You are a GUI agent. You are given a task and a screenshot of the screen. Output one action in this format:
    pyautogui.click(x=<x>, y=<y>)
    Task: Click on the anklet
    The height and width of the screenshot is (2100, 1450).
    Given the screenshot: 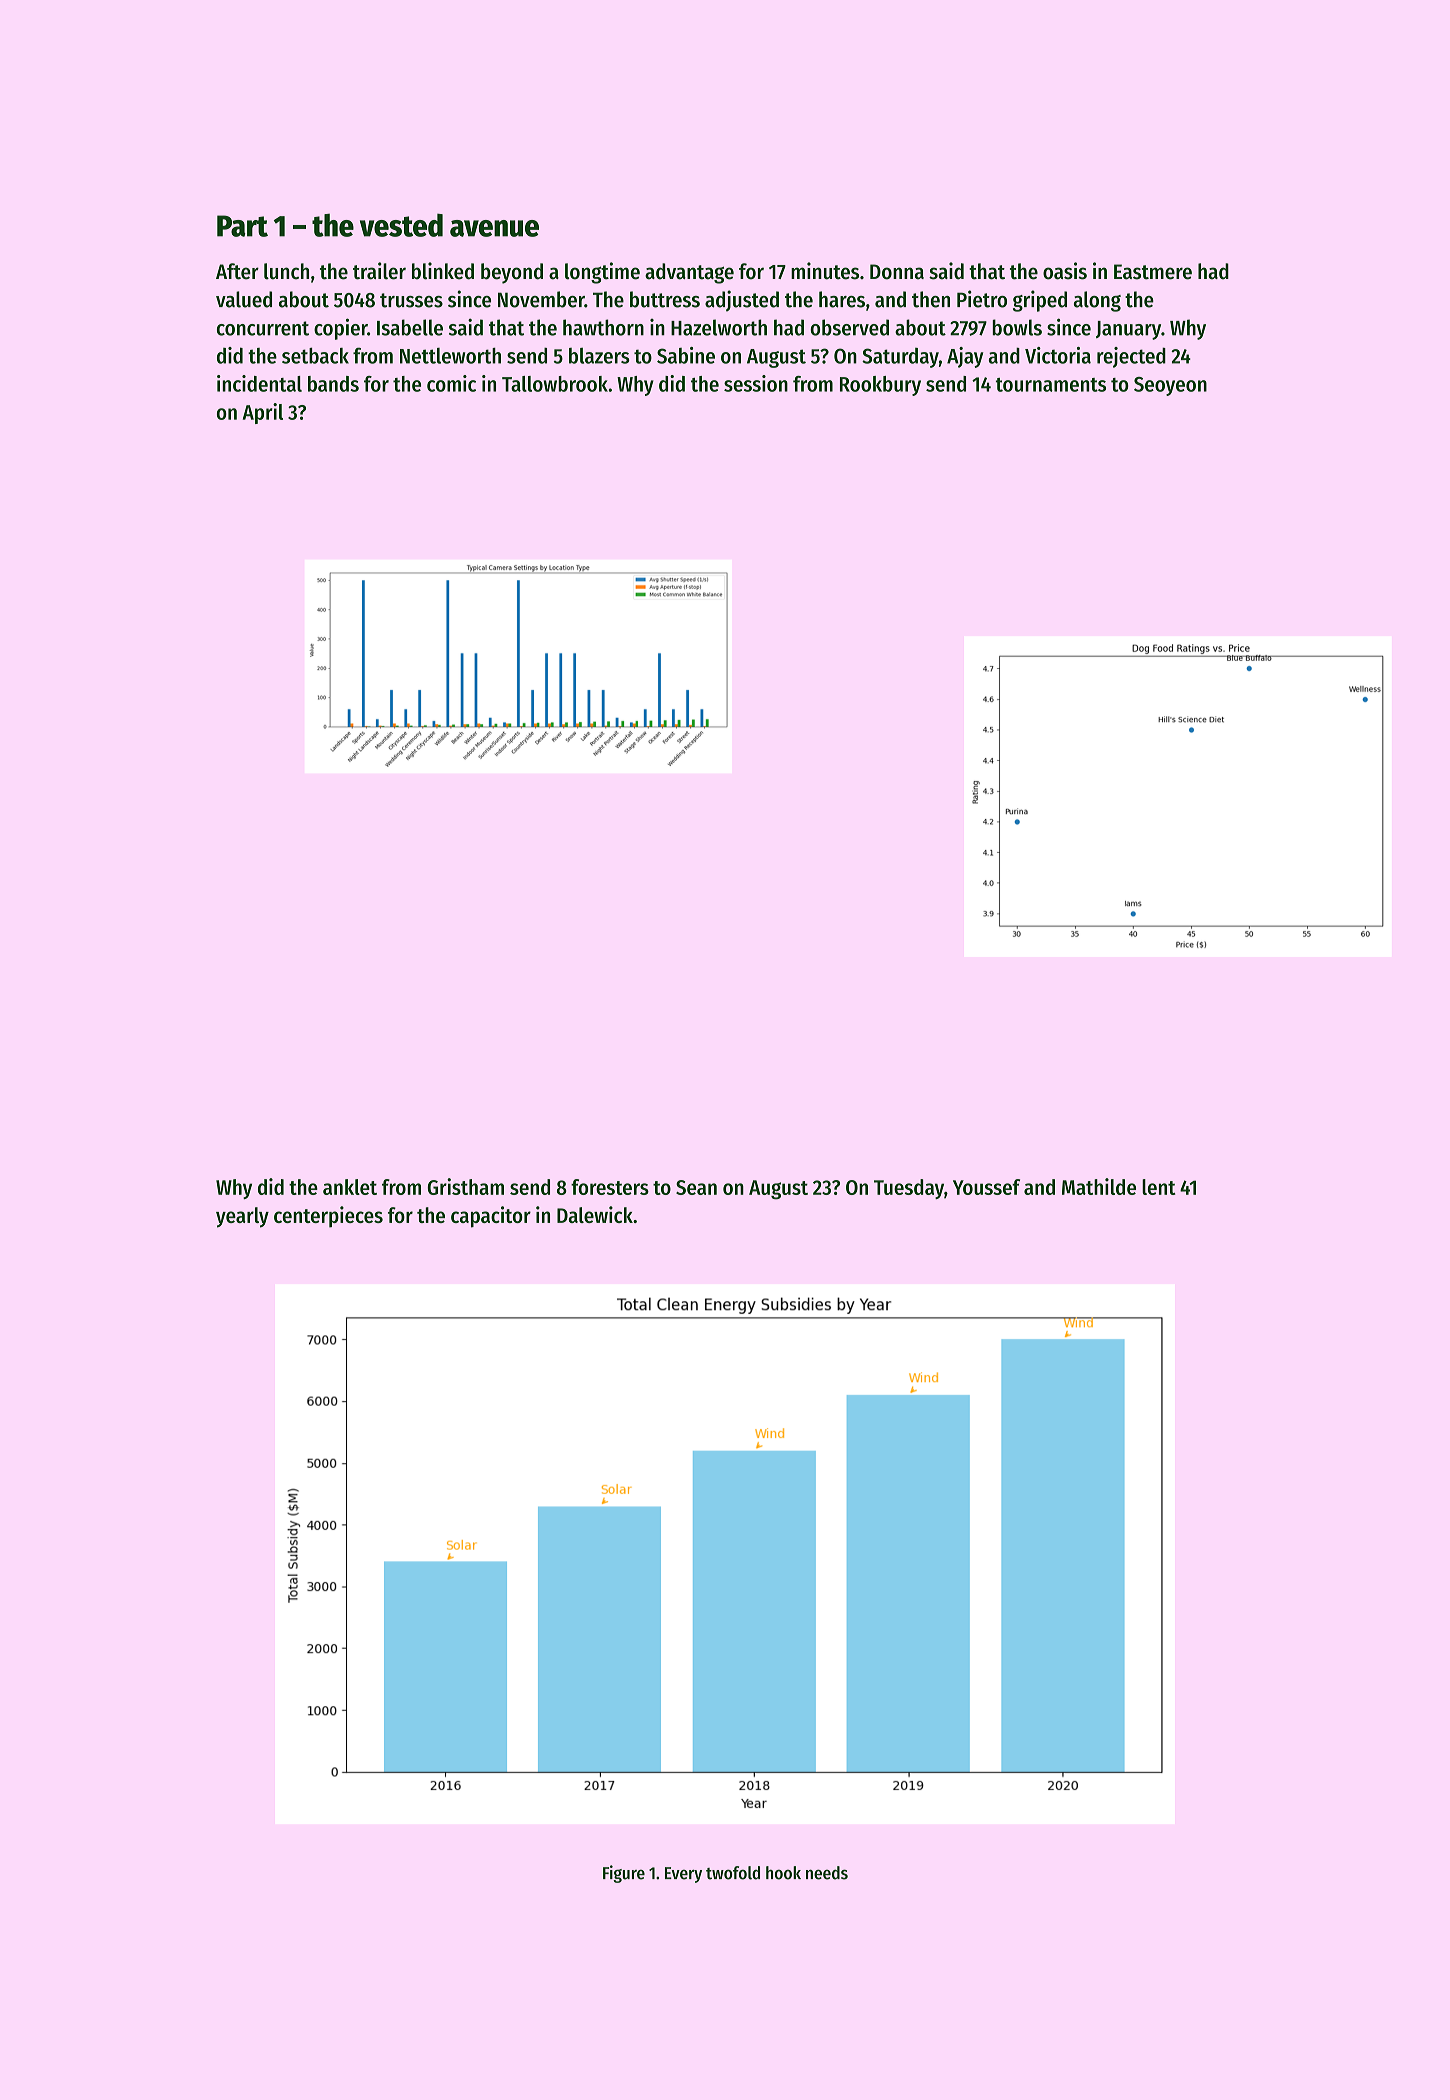 What is the action you would take?
    pyautogui.click(x=350, y=1187)
